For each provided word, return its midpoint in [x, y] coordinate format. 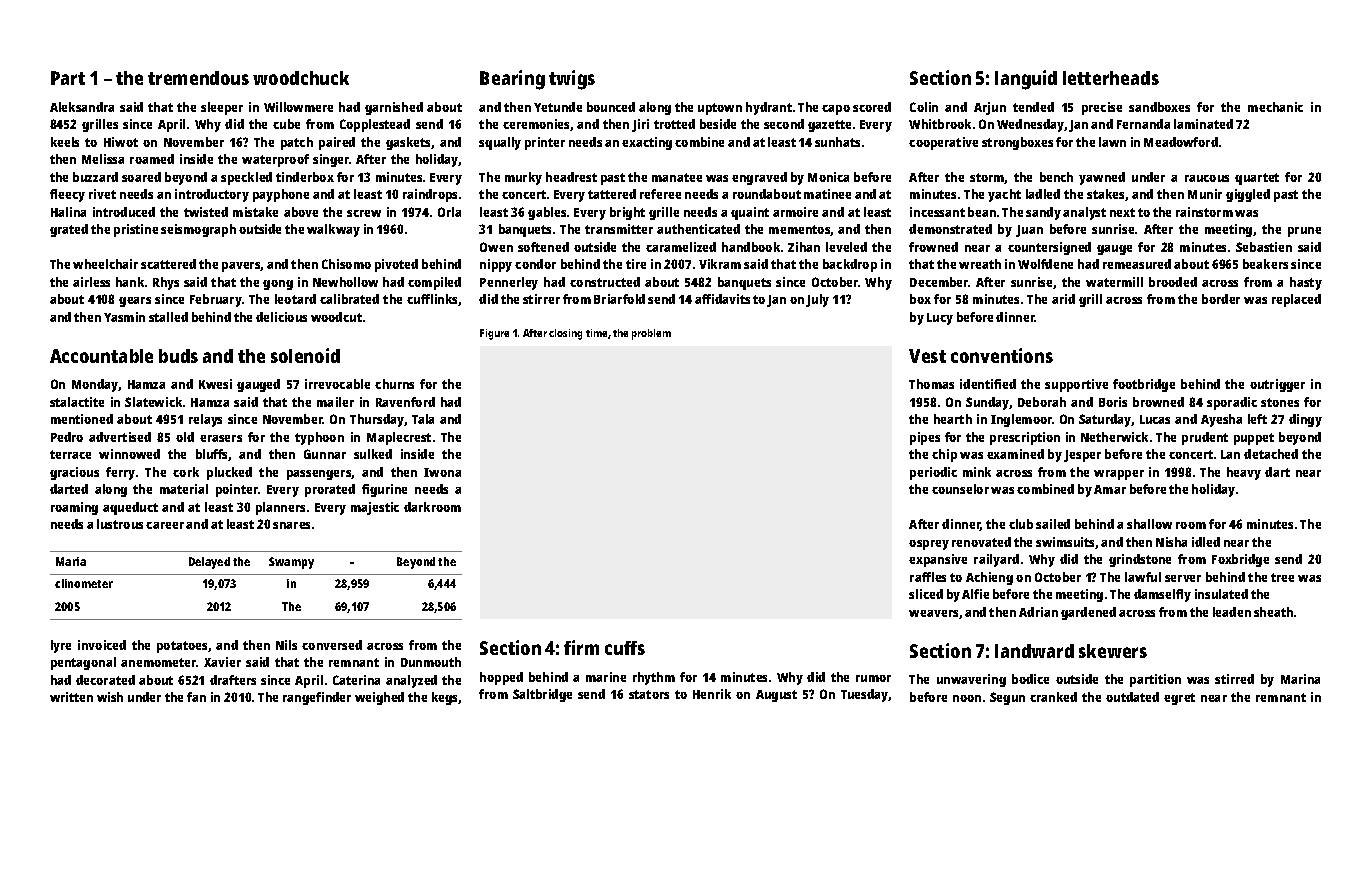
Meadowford [1181, 142]
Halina [68, 212]
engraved [759, 178]
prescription [1025, 438]
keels [65, 142]
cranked [1053, 697]
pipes [925, 438]
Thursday [377, 420]
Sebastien [1264, 247]
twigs [572, 80]
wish [110, 697]
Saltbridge [542, 695]
